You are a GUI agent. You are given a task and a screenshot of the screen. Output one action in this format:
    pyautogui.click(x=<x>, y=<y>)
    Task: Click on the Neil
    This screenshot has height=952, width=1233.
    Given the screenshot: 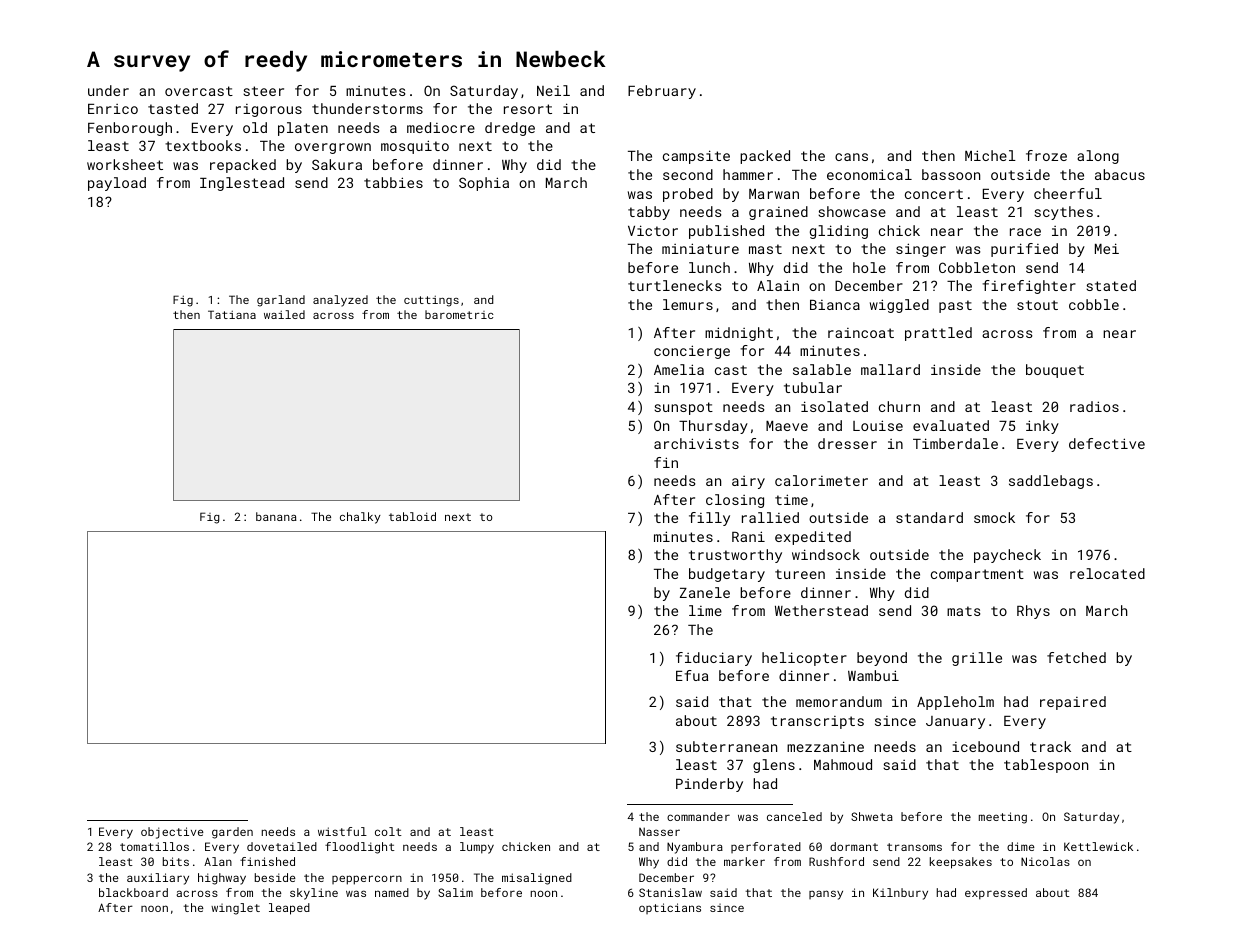 What is the action you would take?
    pyautogui.click(x=553, y=90)
